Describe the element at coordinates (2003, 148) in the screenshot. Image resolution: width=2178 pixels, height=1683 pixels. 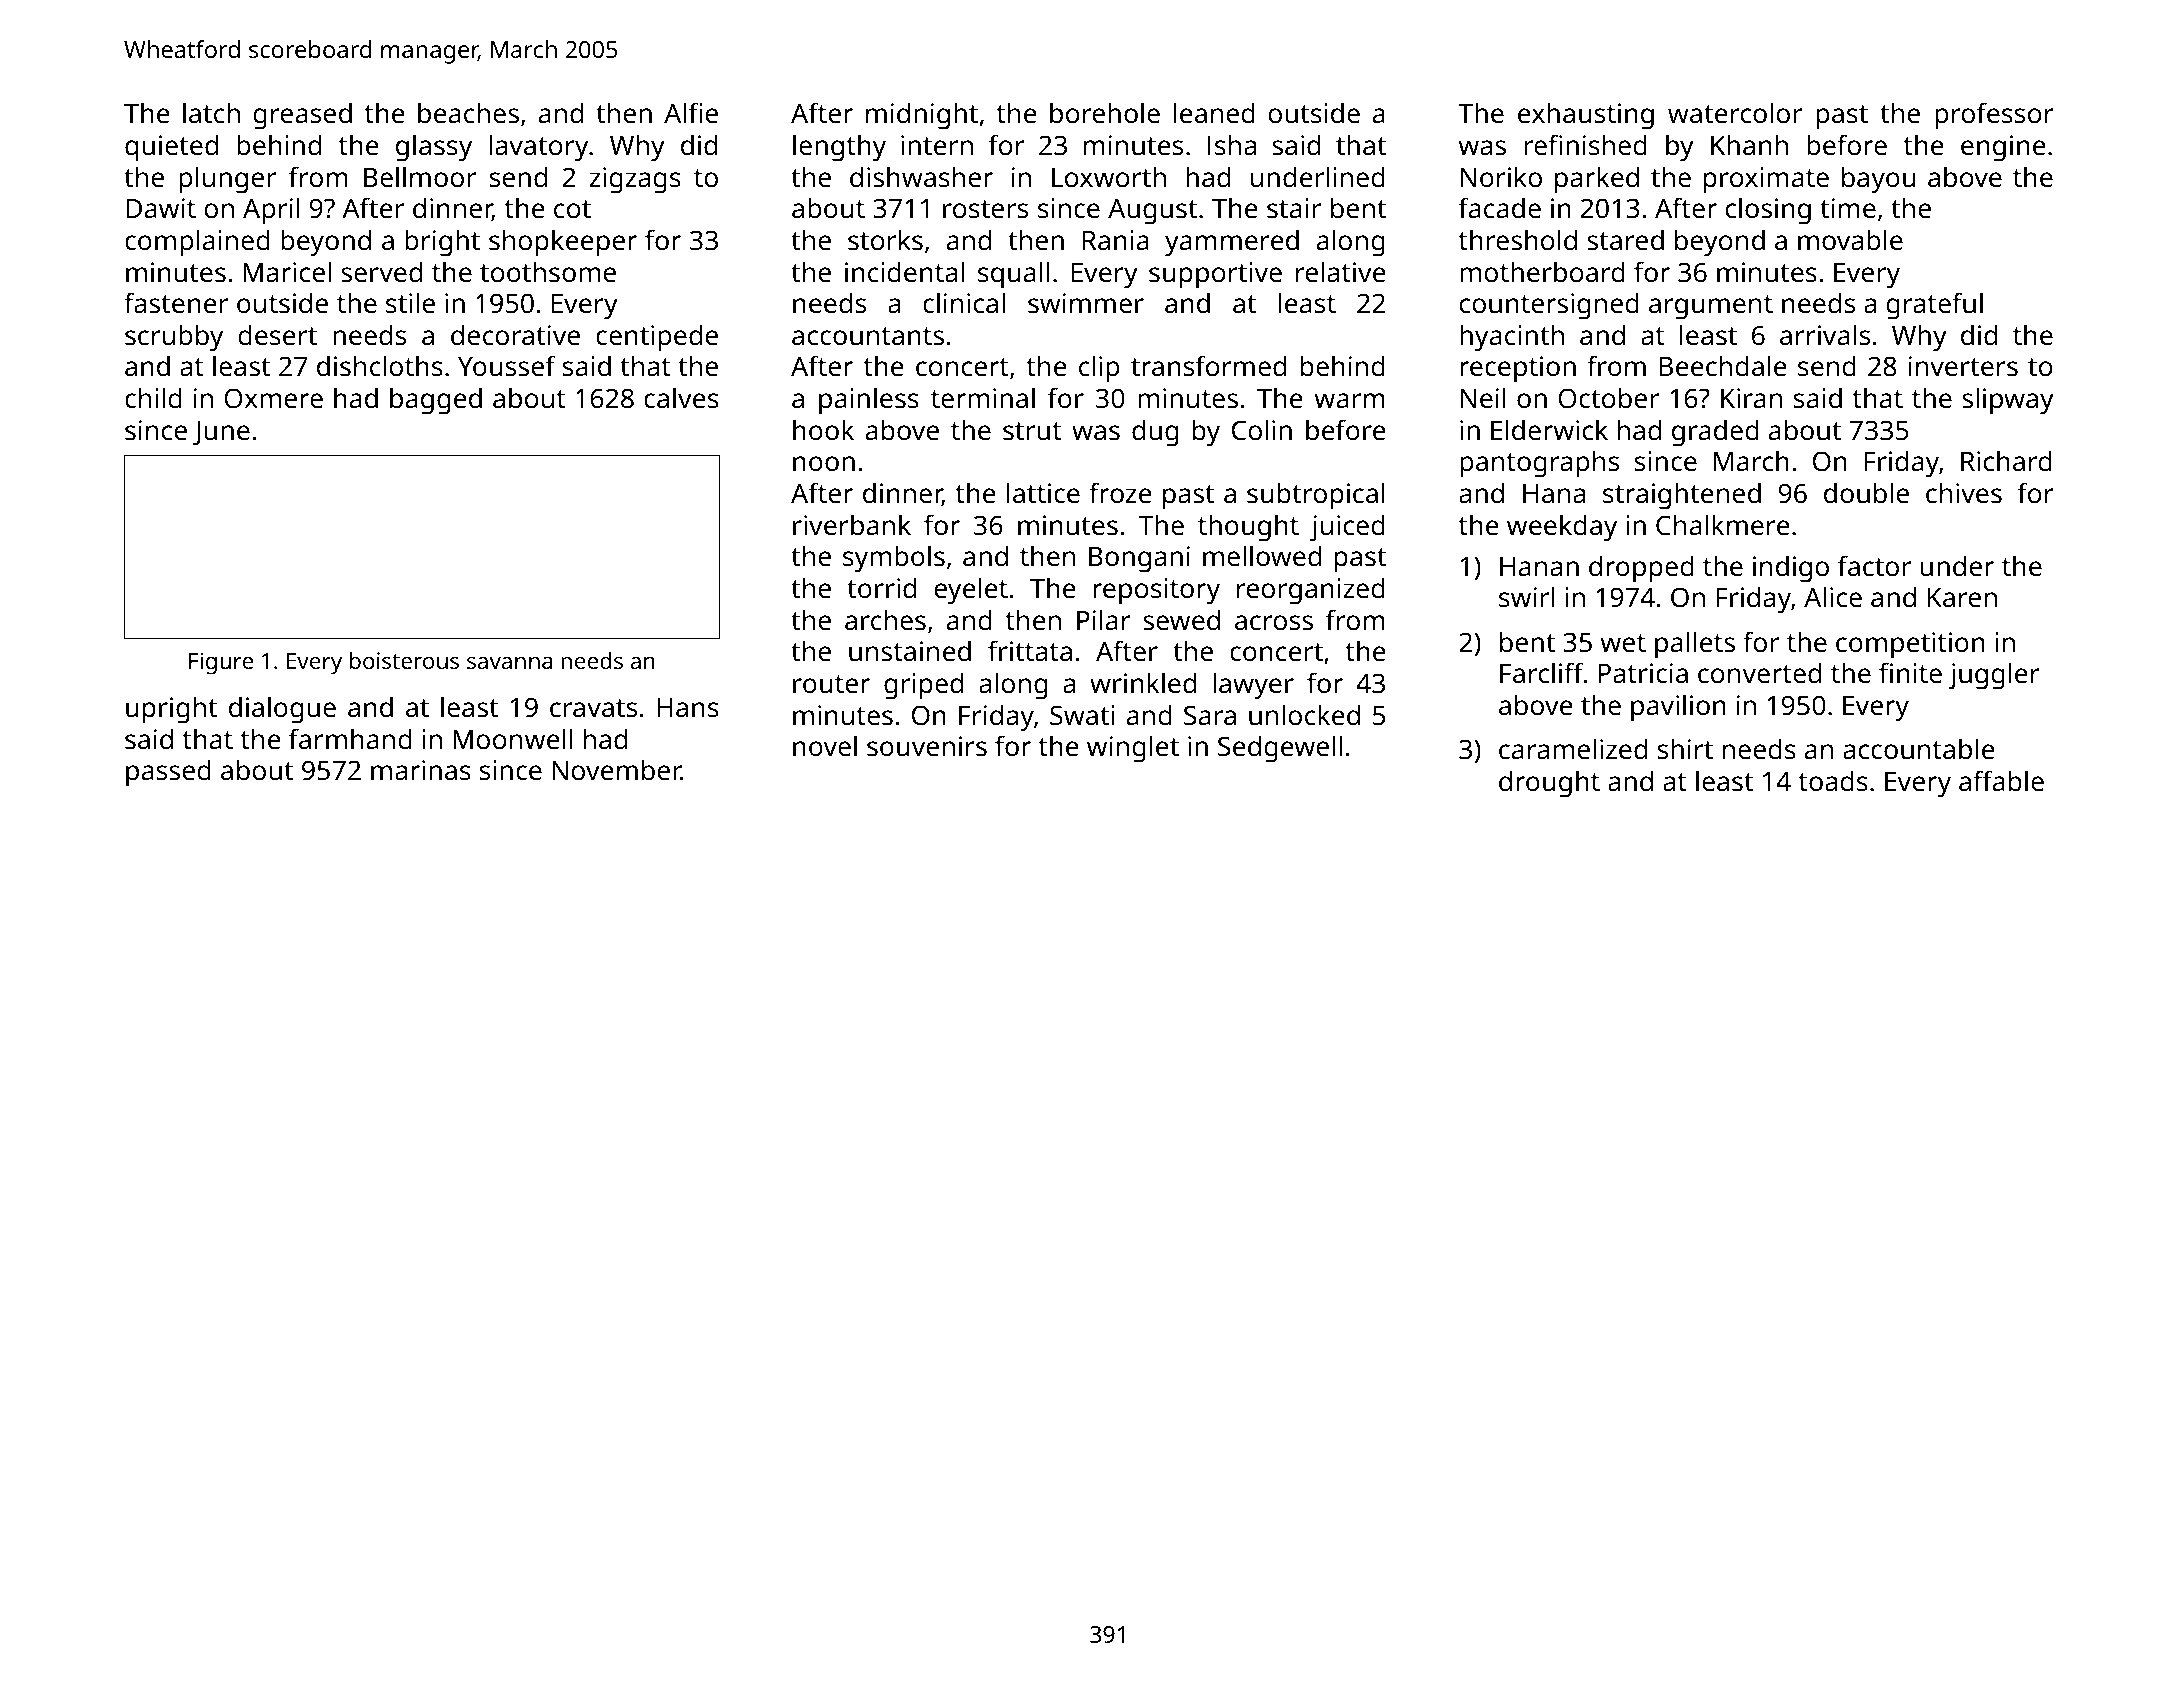
I see `engine` at that location.
